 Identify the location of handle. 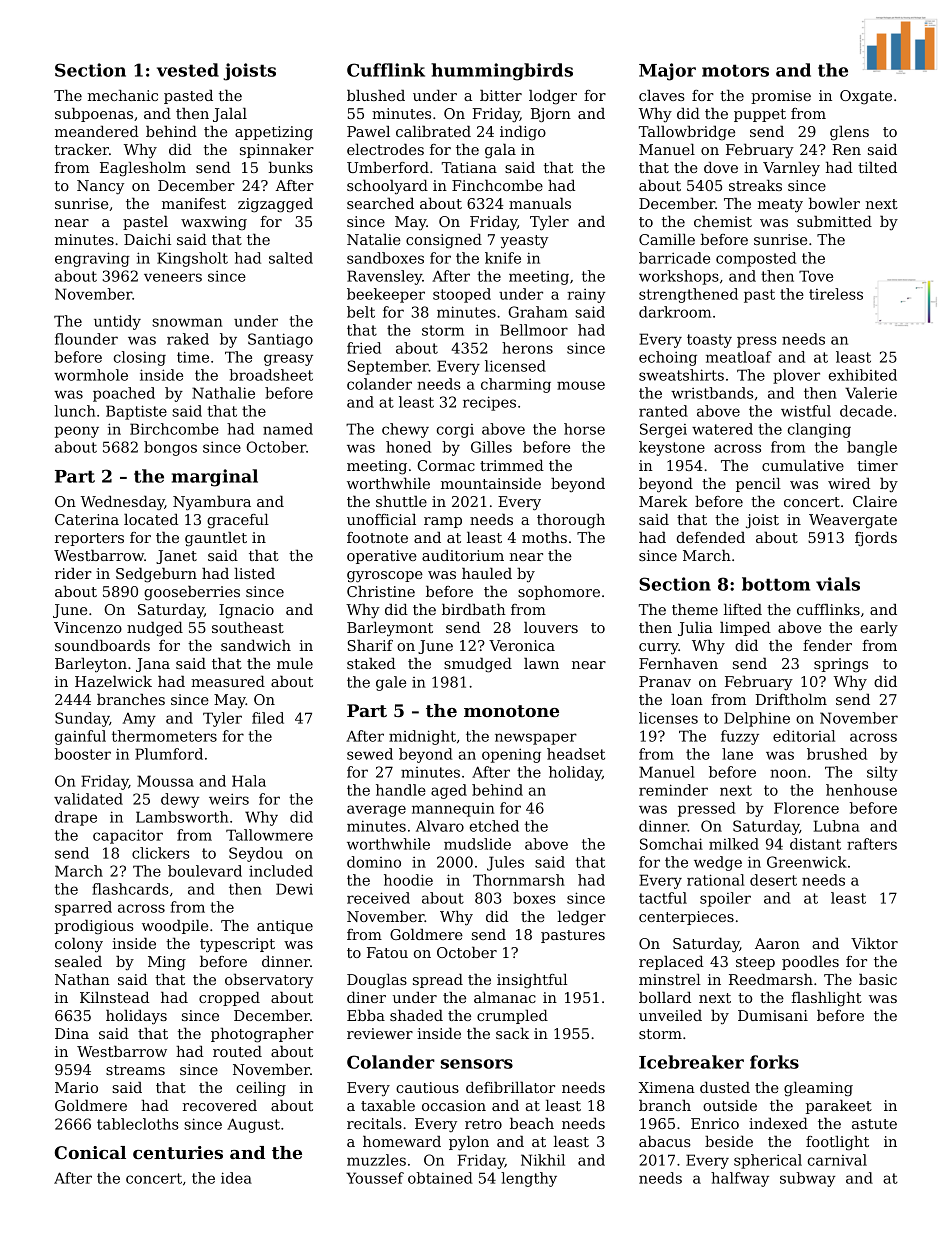
(401, 790).
